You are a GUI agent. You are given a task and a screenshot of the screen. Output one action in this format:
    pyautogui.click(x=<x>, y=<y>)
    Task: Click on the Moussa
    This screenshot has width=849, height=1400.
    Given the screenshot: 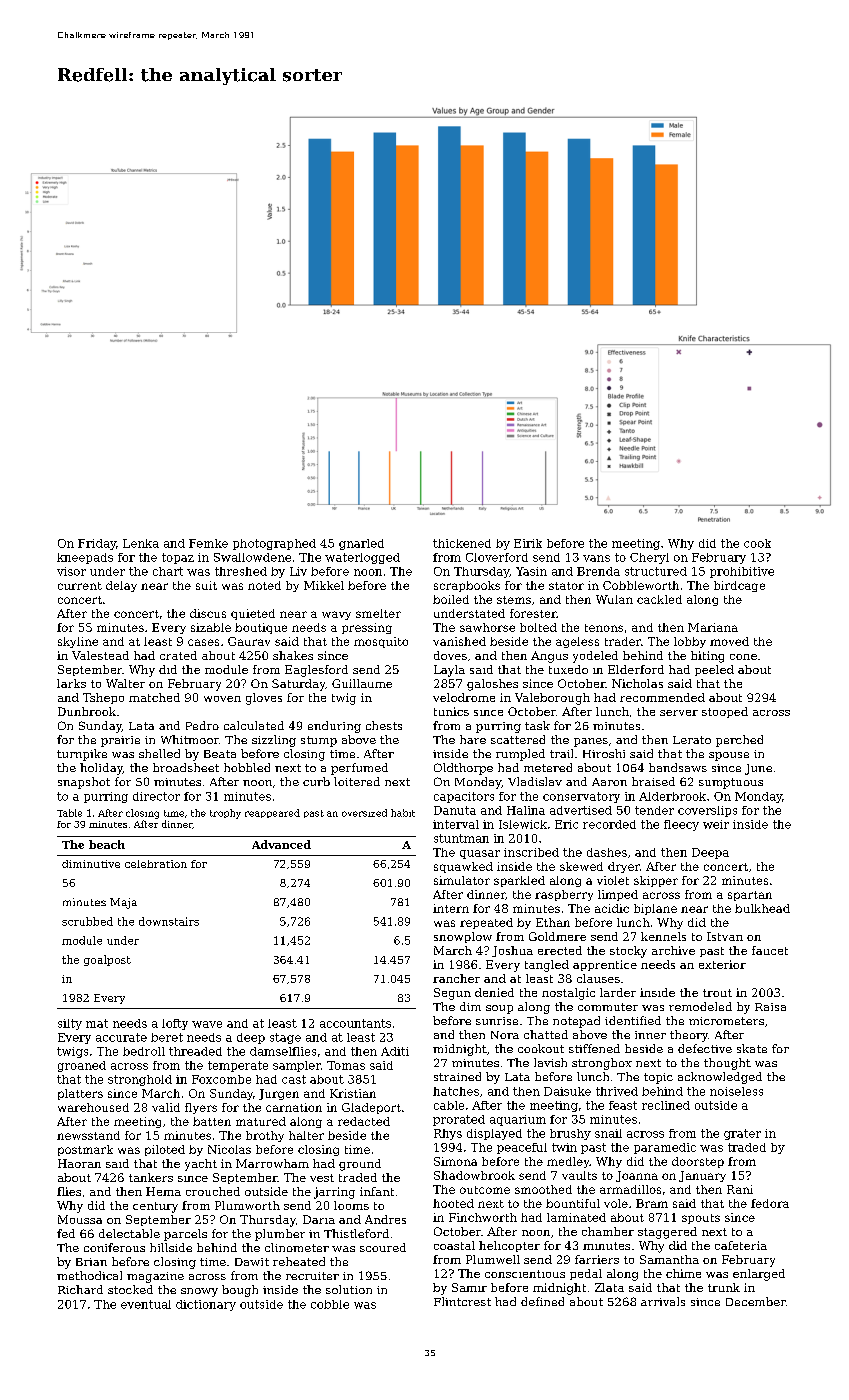 What is the action you would take?
    pyautogui.click(x=80, y=1219)
